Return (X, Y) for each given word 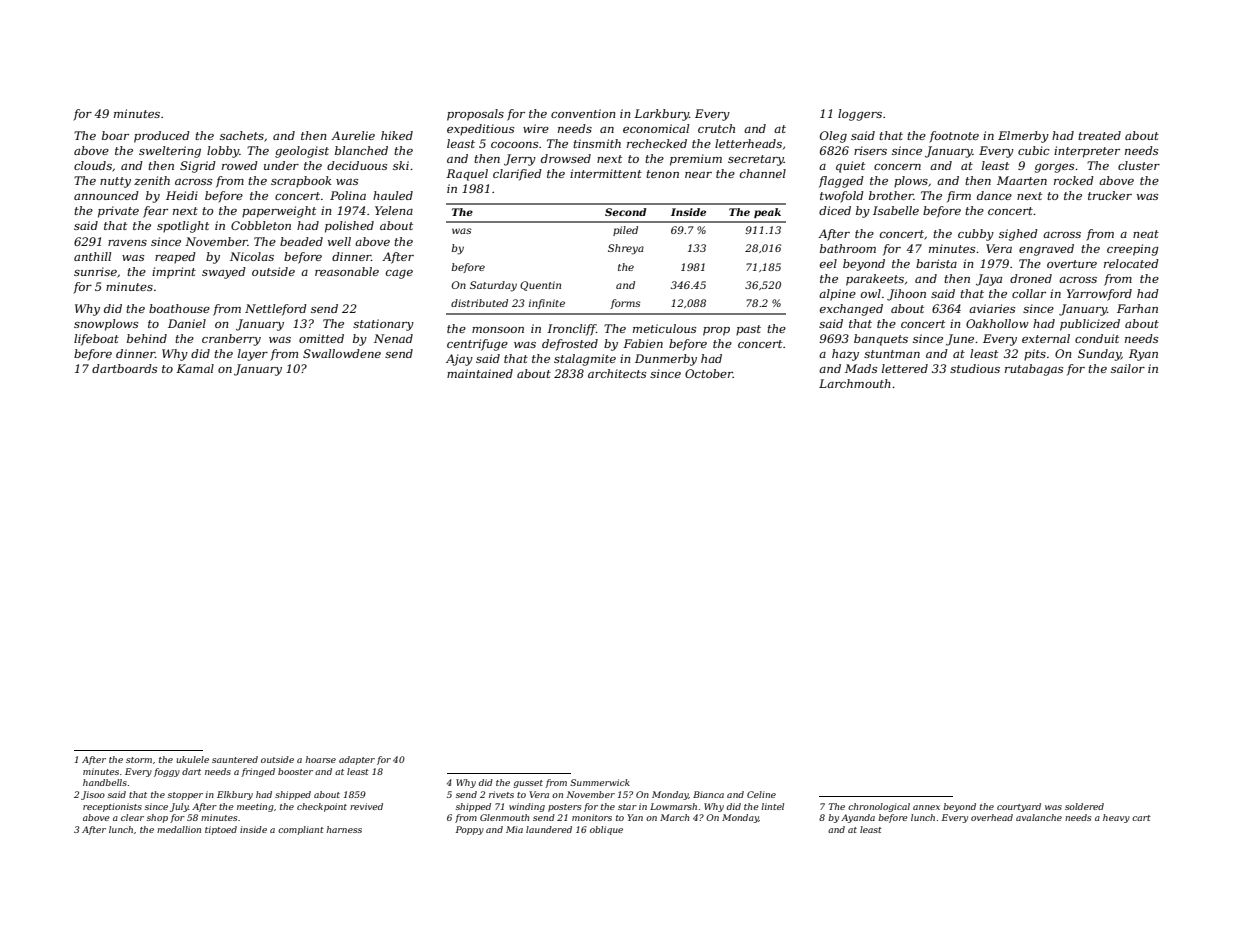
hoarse (321, 759)
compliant (301, 830)
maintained (480, 373)
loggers (860, 115)
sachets (242, 135)
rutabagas (1034, 370)
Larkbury (661, 115)
